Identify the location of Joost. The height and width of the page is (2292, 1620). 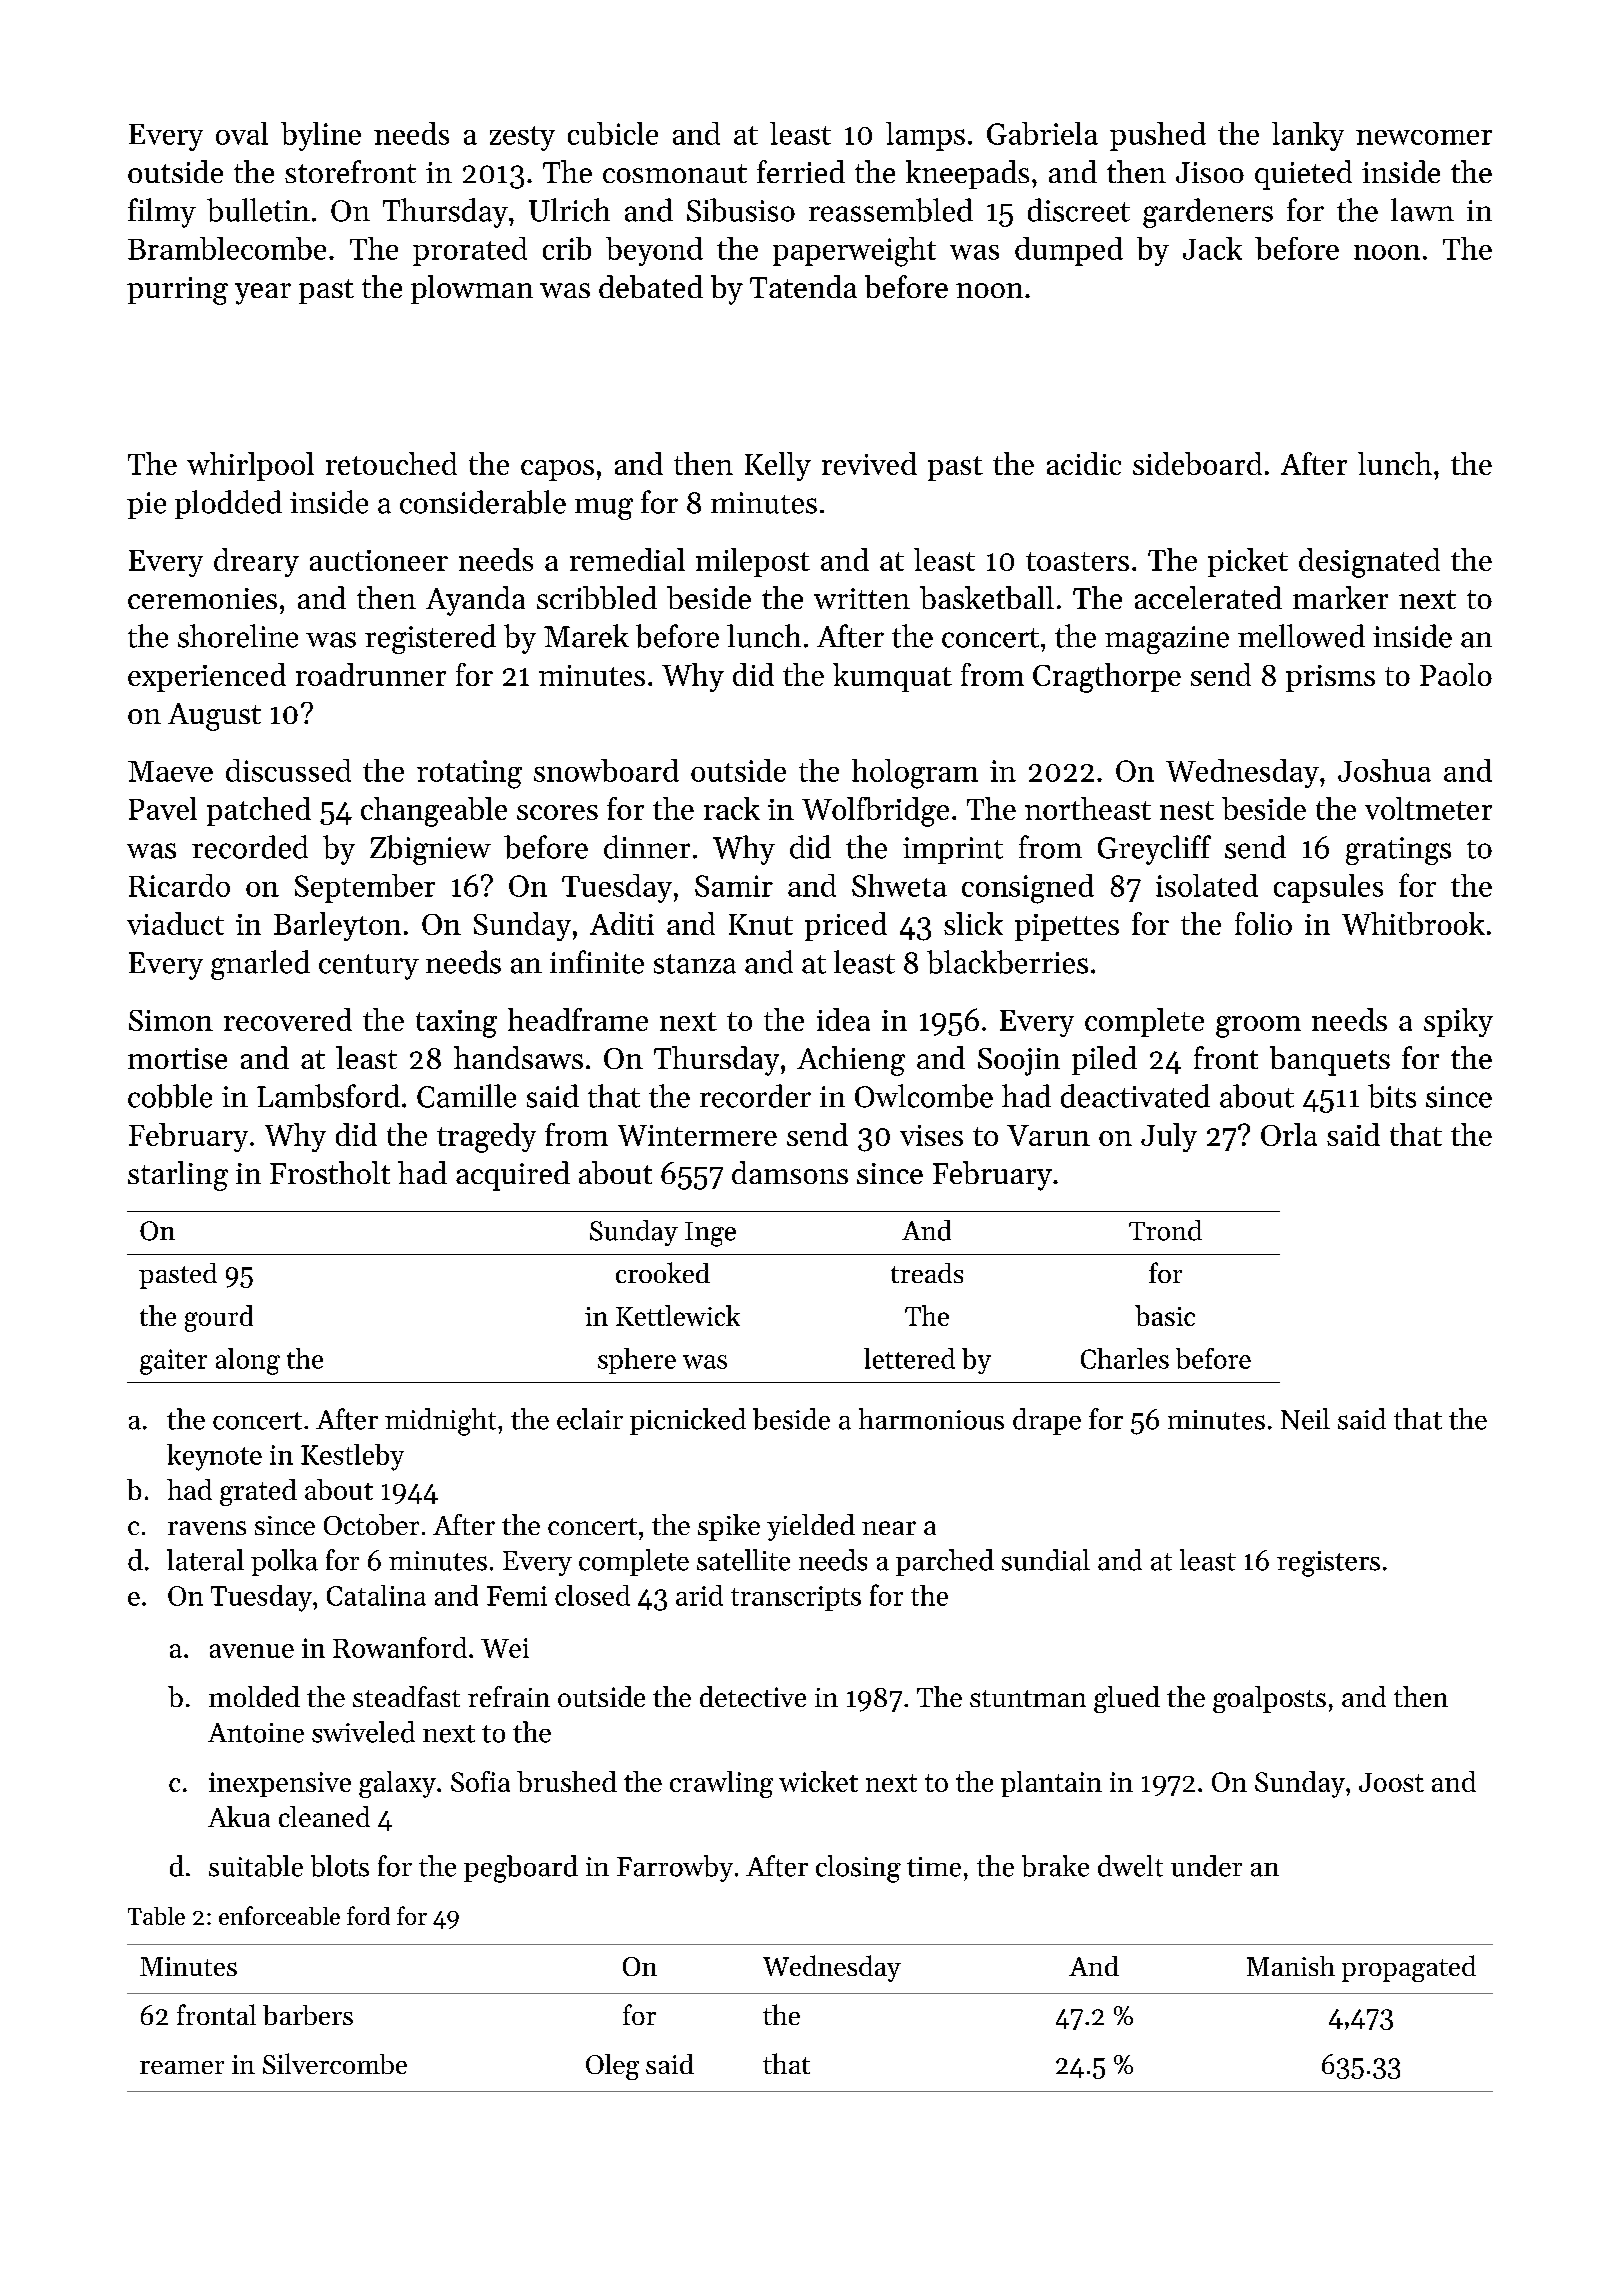
(1391, 1782).
